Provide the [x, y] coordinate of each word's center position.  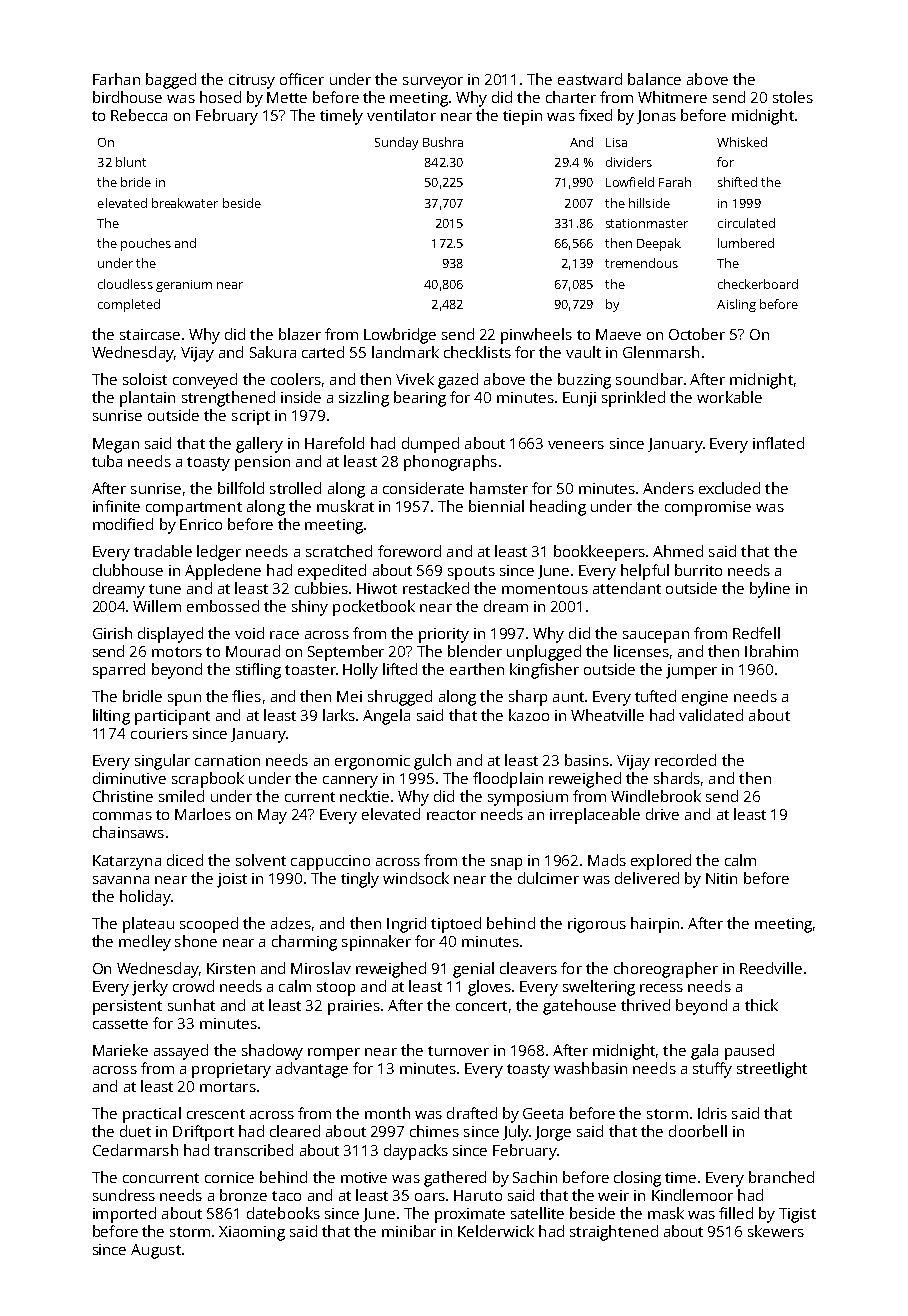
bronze [243, 1195]
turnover [458, 1051]
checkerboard [758, 284]
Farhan [116, 79]
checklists [477, 352]
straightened [614, 1233]
